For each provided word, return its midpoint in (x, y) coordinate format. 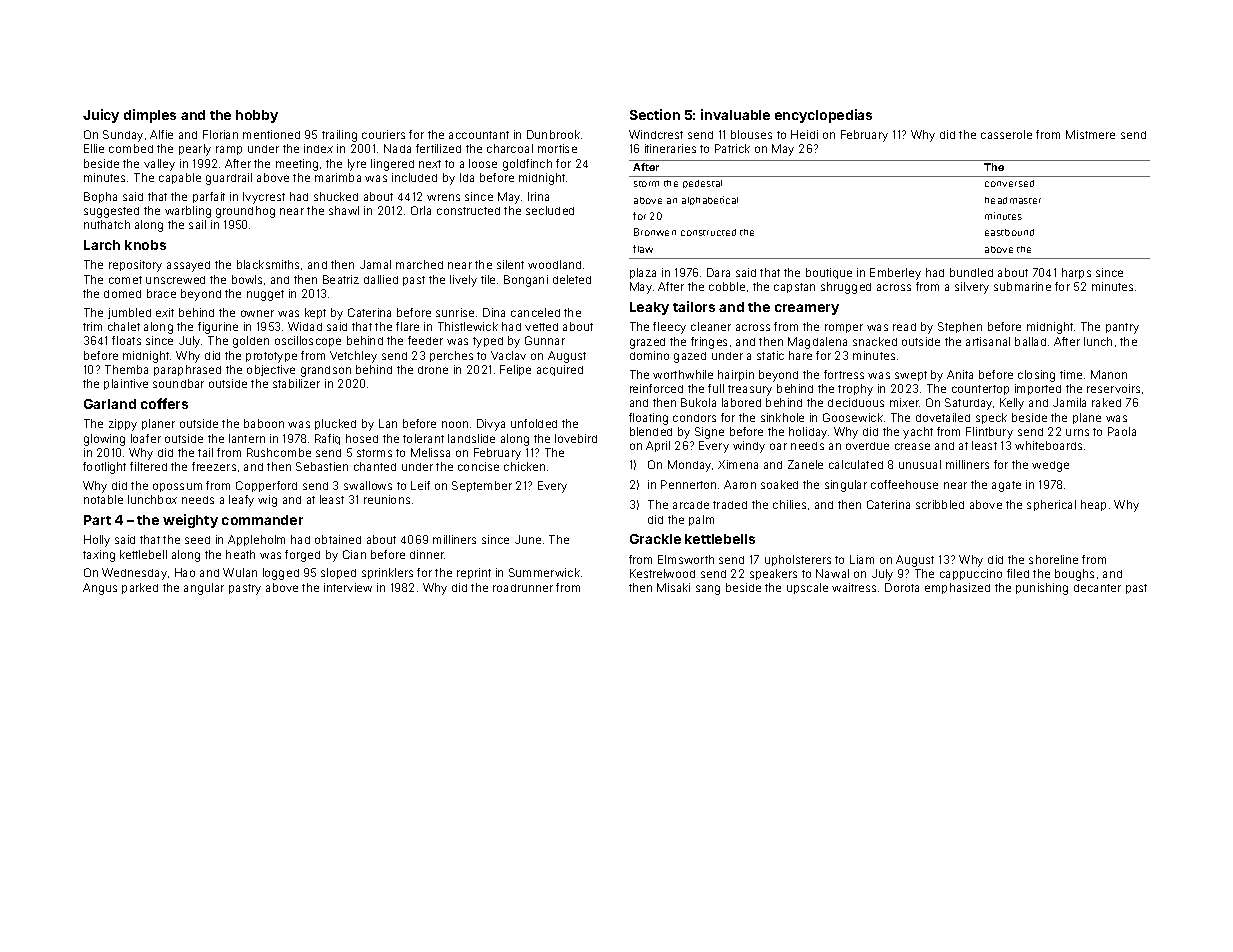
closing (1036, 376)
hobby (257, 116)
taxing (99, 556)
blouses (751, 134)
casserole (1006, 134)
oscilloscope (308, 341)
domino (649, 355)
